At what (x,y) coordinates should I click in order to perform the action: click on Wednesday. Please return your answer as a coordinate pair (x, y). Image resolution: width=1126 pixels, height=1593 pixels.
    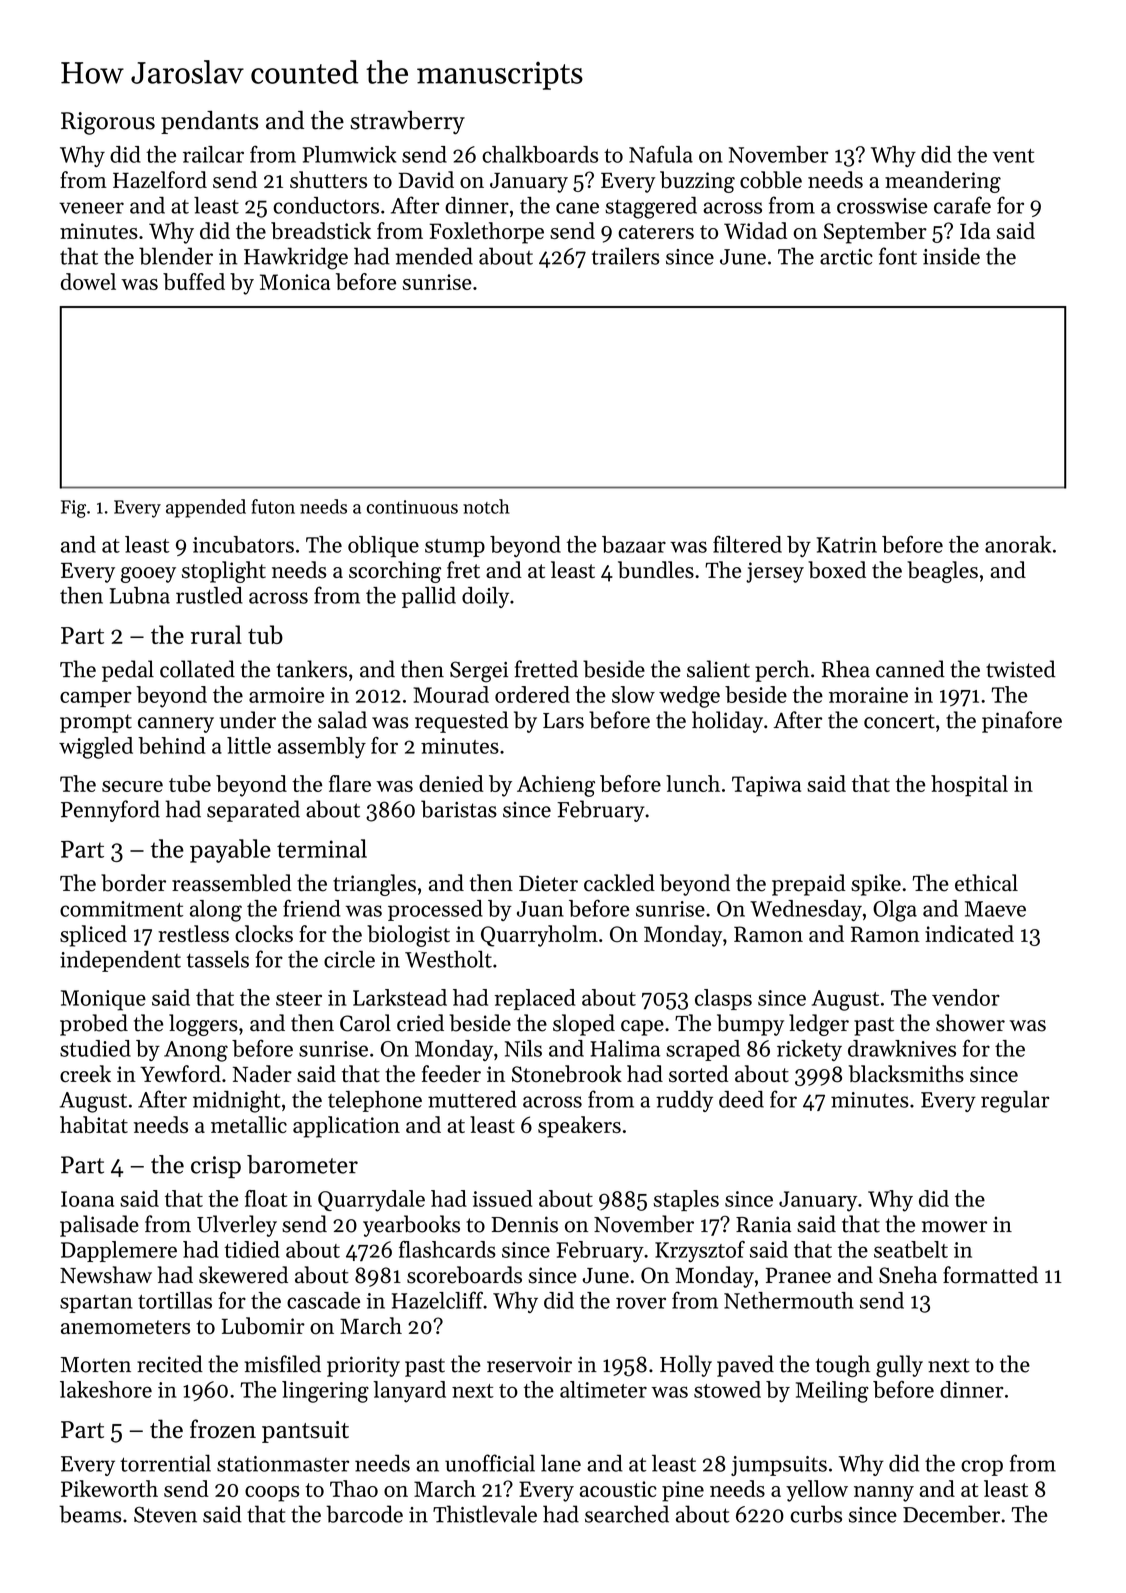
    Looking at the image, I should click on (806, 910).
